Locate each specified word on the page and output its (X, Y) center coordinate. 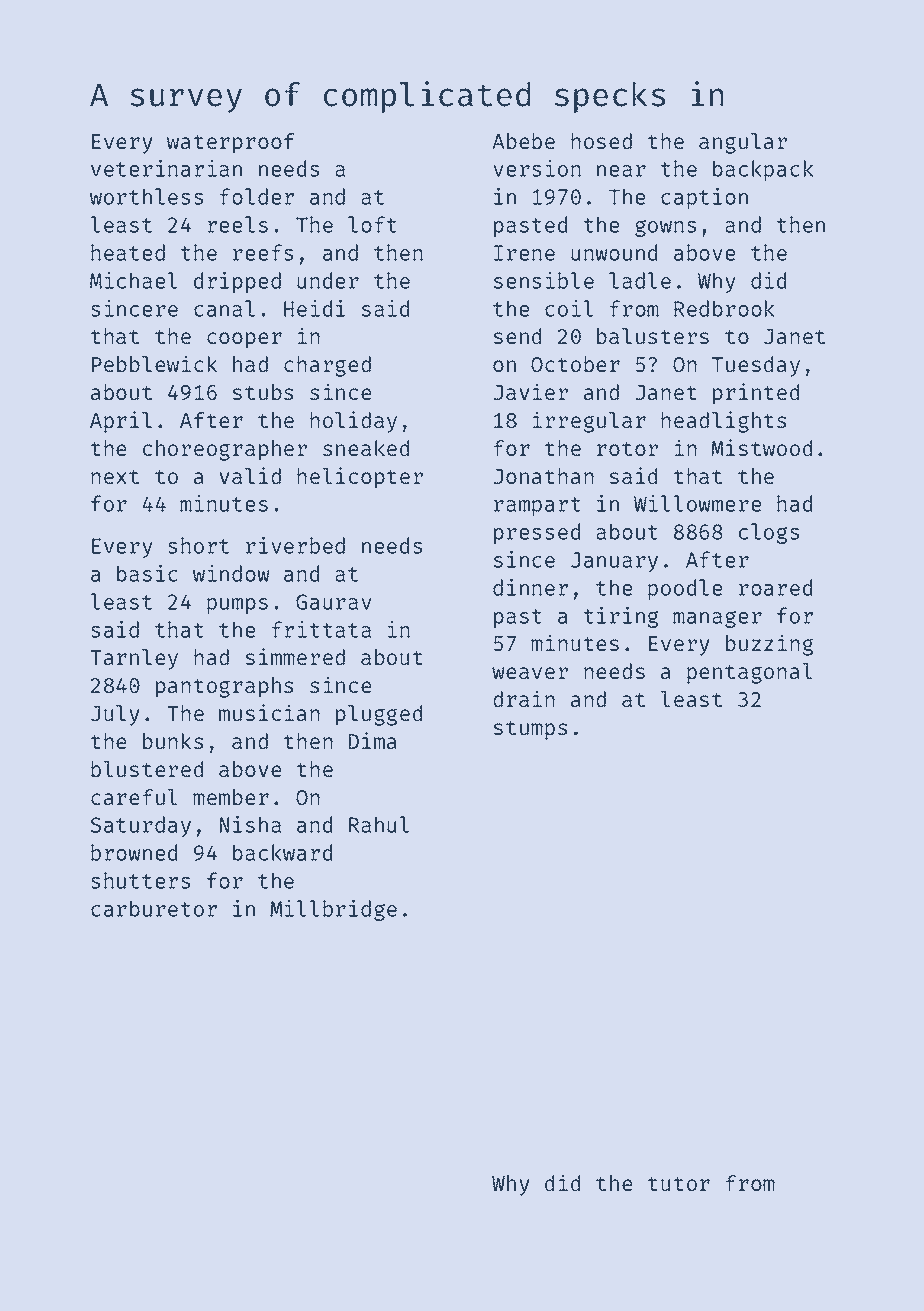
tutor (679, 1184)
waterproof (230, 143)
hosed (601, 141)
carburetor (154, 908)
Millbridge (333, 910)
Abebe (523, 141)
